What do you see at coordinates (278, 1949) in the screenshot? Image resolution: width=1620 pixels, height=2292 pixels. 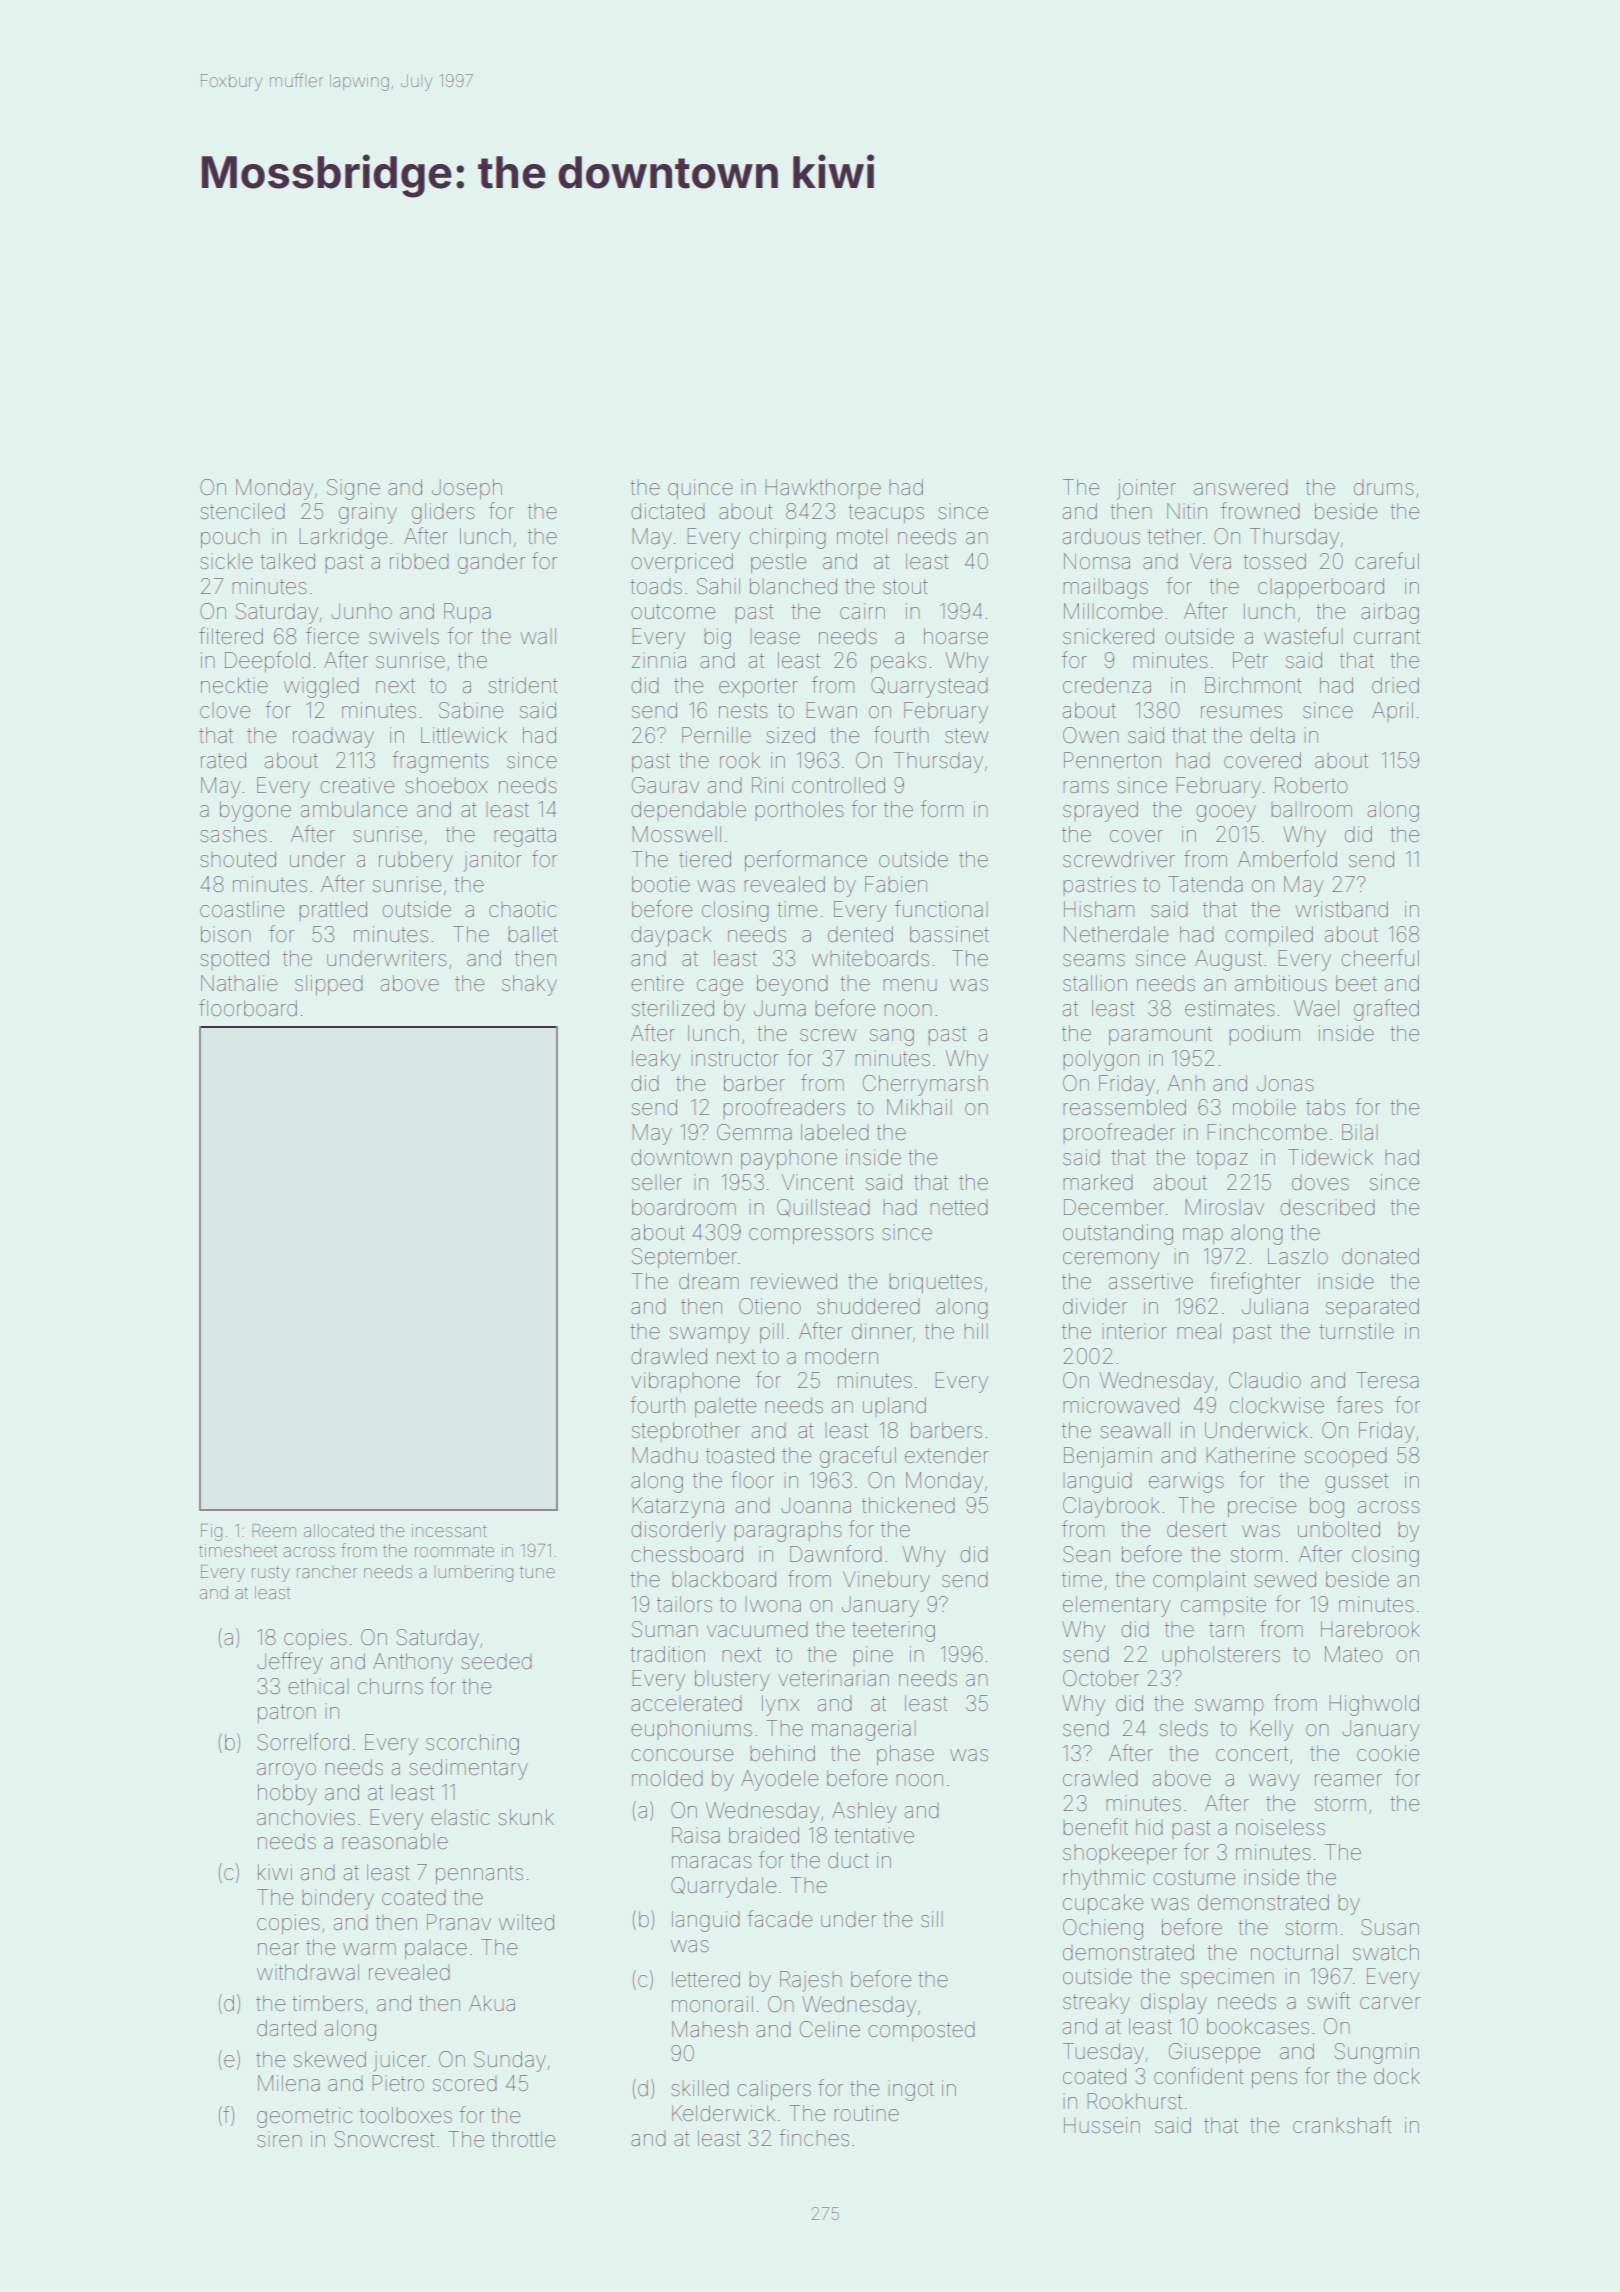 I see `near` at bounding box center [278, 1949].
